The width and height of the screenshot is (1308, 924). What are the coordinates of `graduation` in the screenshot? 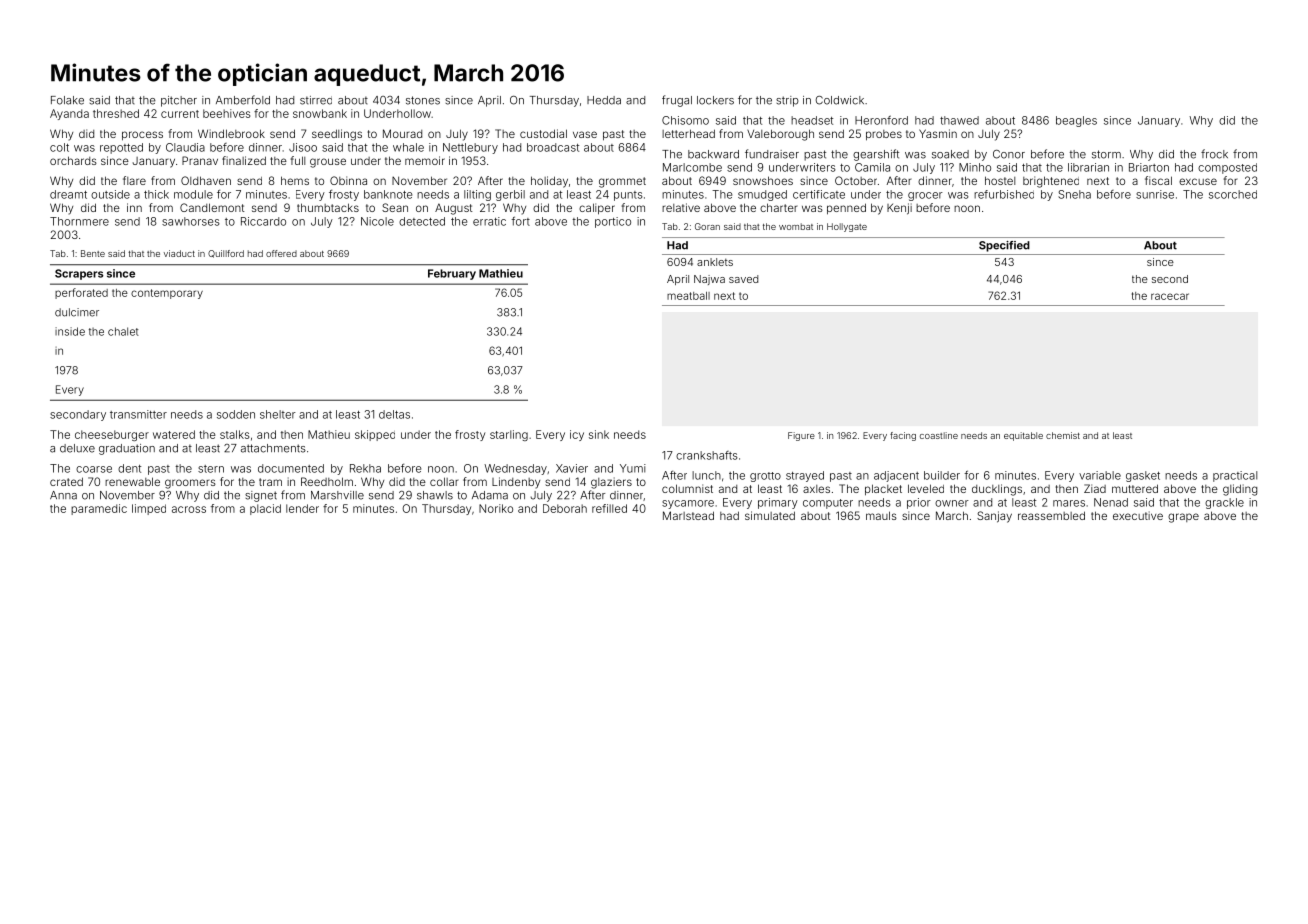 It's located at (127, 449).
